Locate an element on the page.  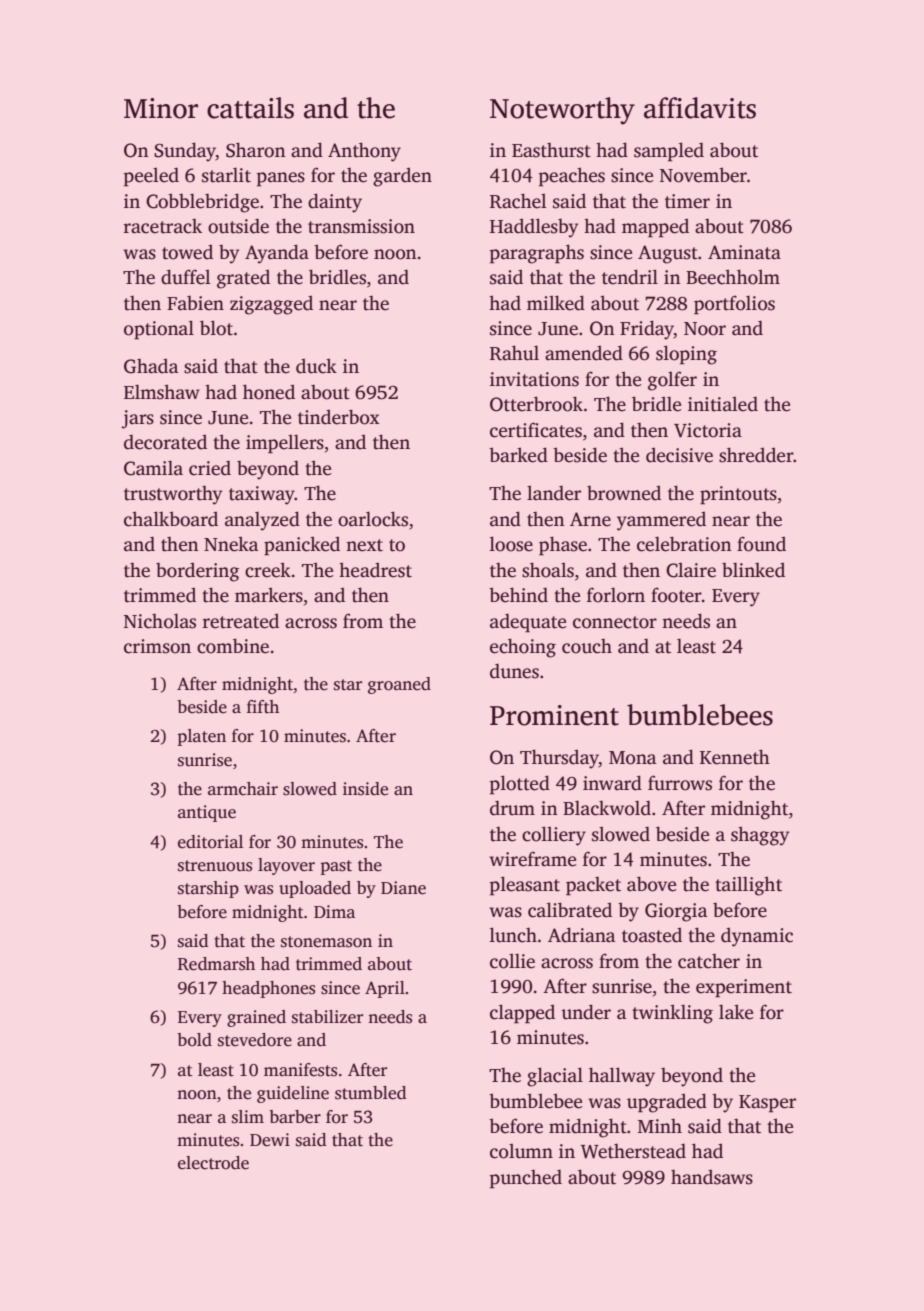
combine is located at coordinates (233, 646).
